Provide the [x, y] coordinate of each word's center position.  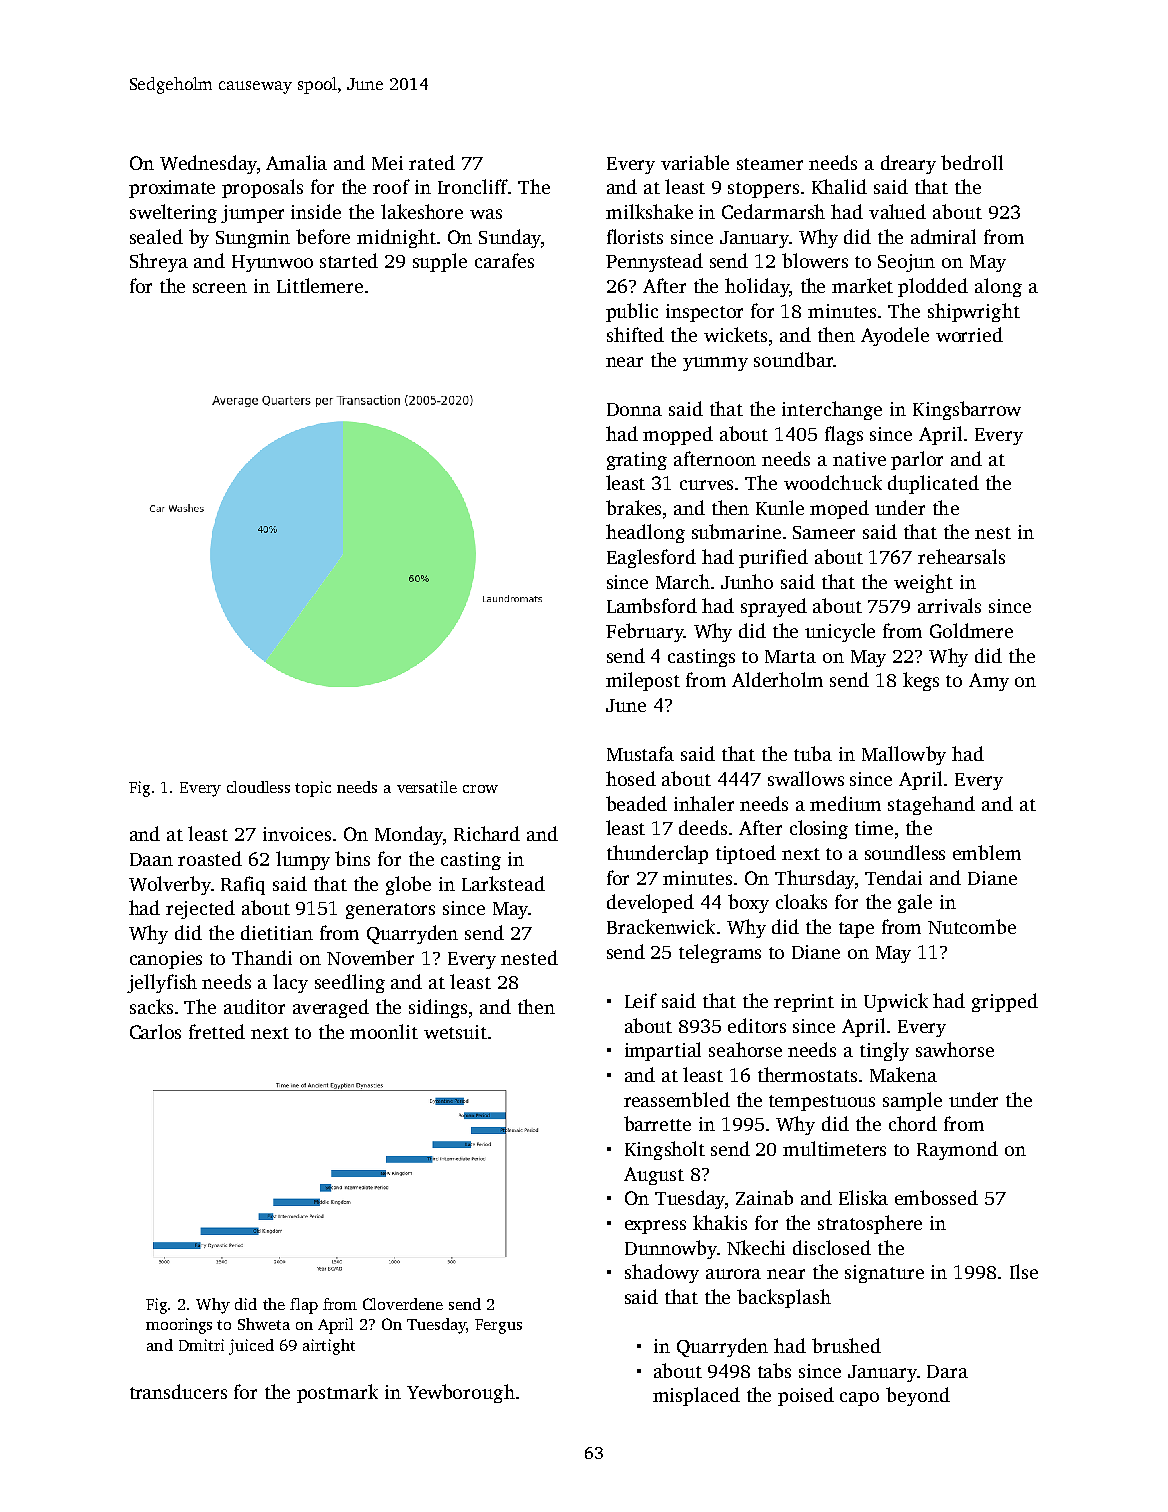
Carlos [155, 1031]
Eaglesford [651, 558]
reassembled [677, 1099]
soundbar [794, 359]
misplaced [696, 1396]
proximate [172, 189]
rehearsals [961, 556]
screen [220, 288]
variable [695, 162]
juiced [251, 1347]
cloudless [258, 787]
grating [637, 461]
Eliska [863, 1197]
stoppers [763, 190]
